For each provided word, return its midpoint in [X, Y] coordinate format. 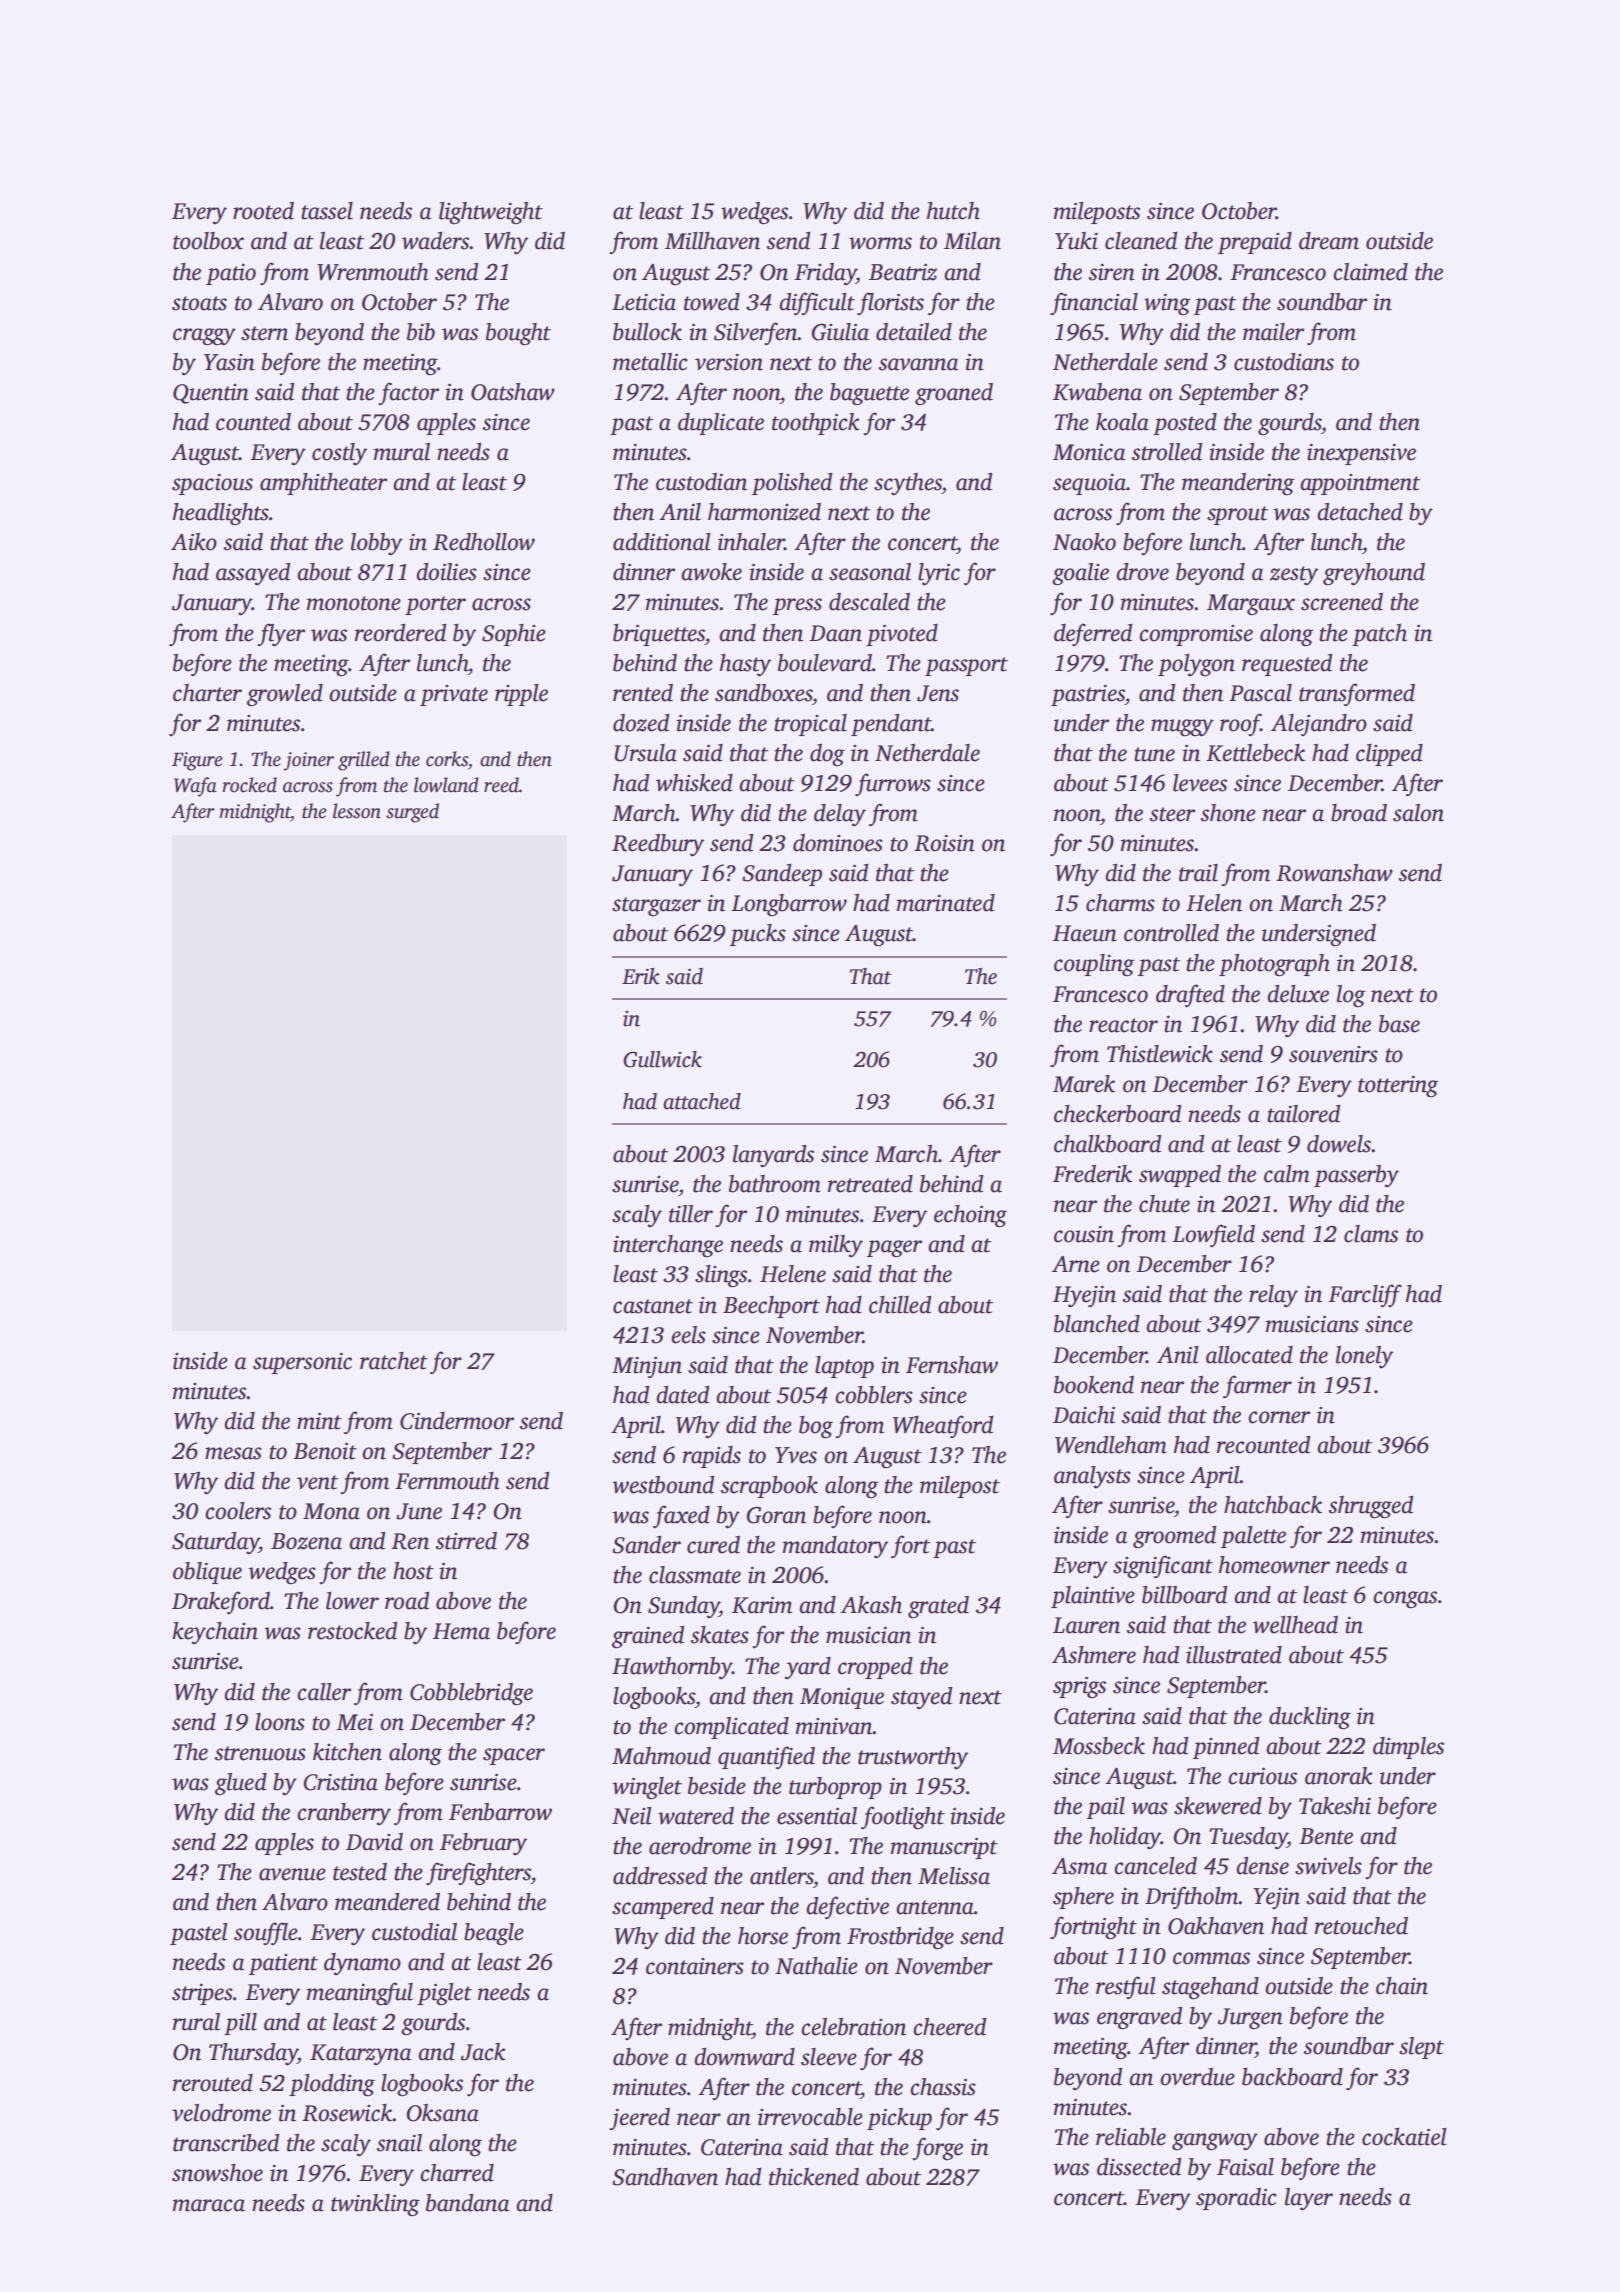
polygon [1196, 665]
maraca [209, 2205]
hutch [953, 211]
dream [1329, 241]
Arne [1076, 1264]
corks [447, 759]
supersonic [302, 1363]
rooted [263, 211]
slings [721, 1276]
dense [1262, 1866]
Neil [632, 1816]
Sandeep [782, 875]
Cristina [340, 1782]
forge [937, 2149]
